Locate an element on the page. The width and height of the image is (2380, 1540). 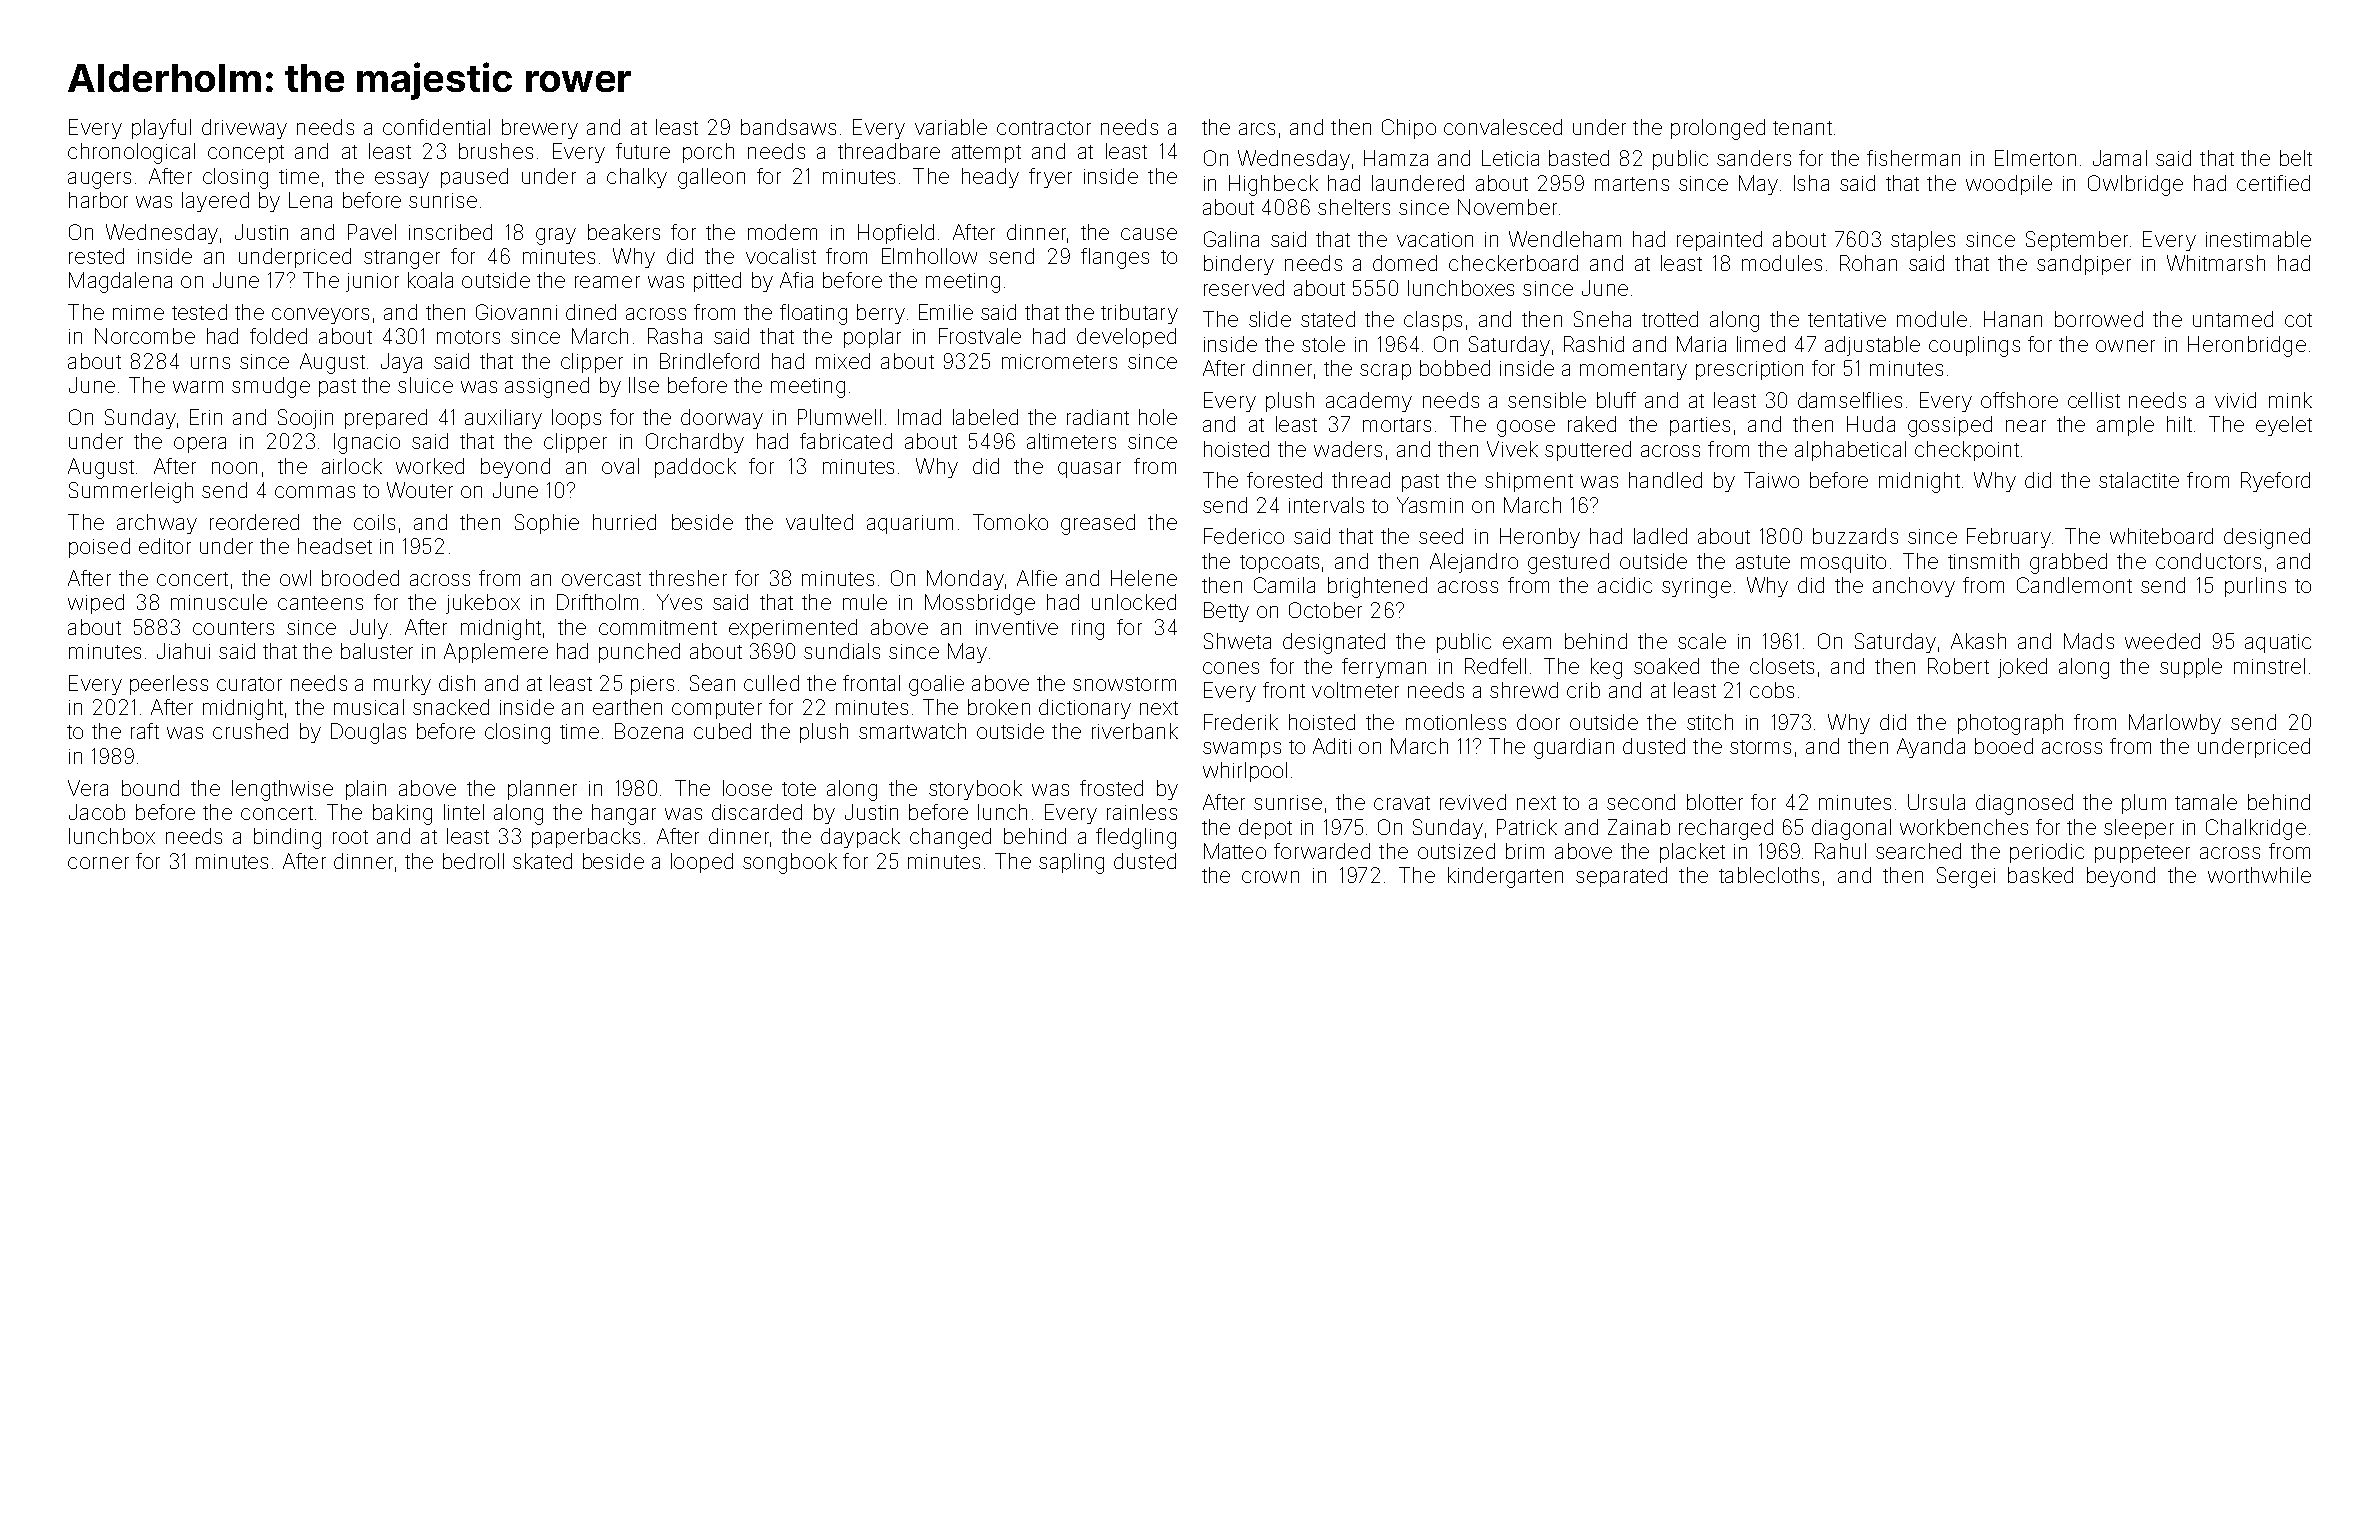
playful is located at coordinates (161, 129).
